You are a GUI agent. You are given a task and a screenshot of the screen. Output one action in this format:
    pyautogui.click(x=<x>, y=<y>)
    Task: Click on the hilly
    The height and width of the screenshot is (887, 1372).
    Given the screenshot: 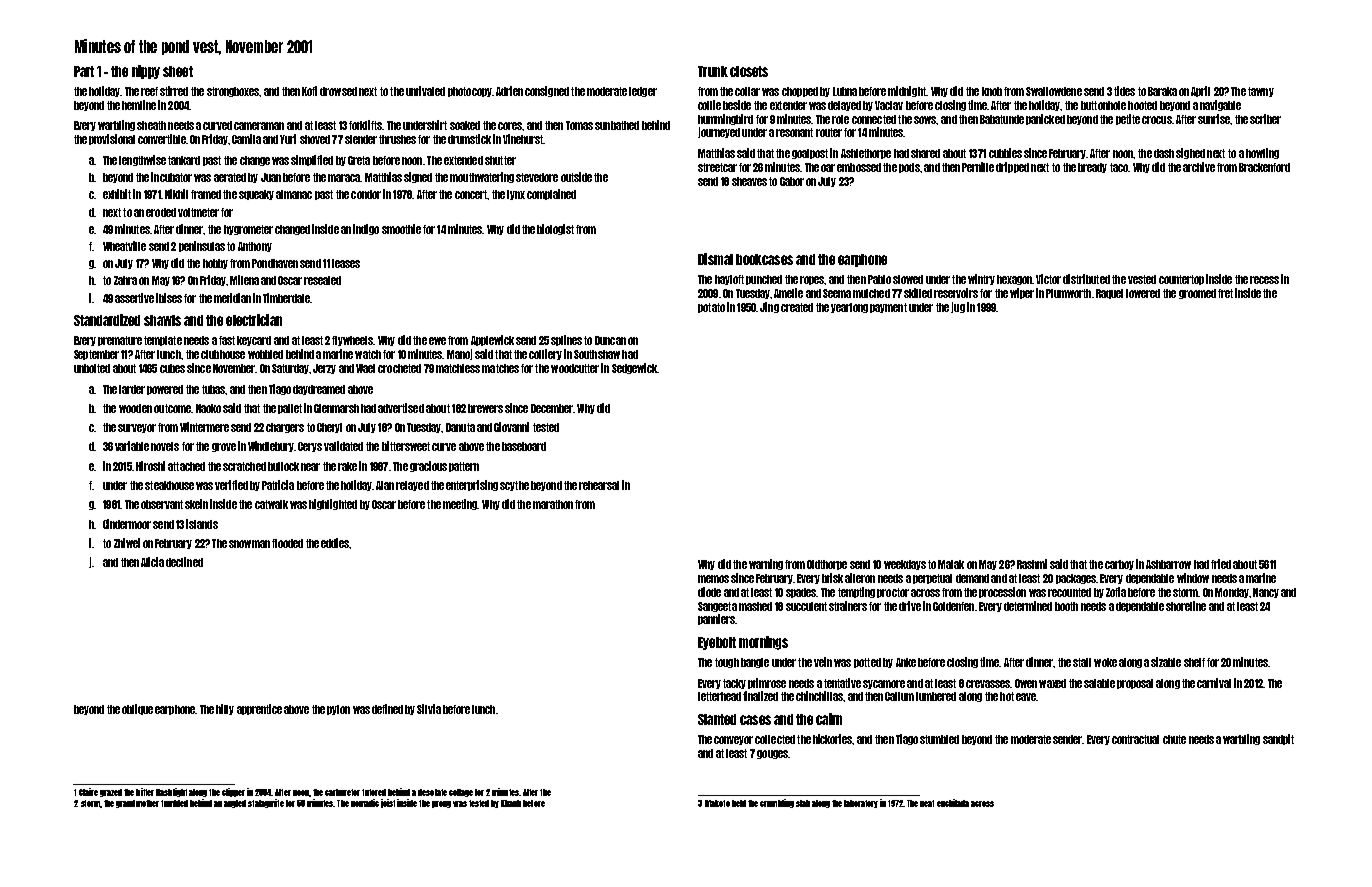 What is the action you would take?
    pyautogui.click(x=225, y=709)
